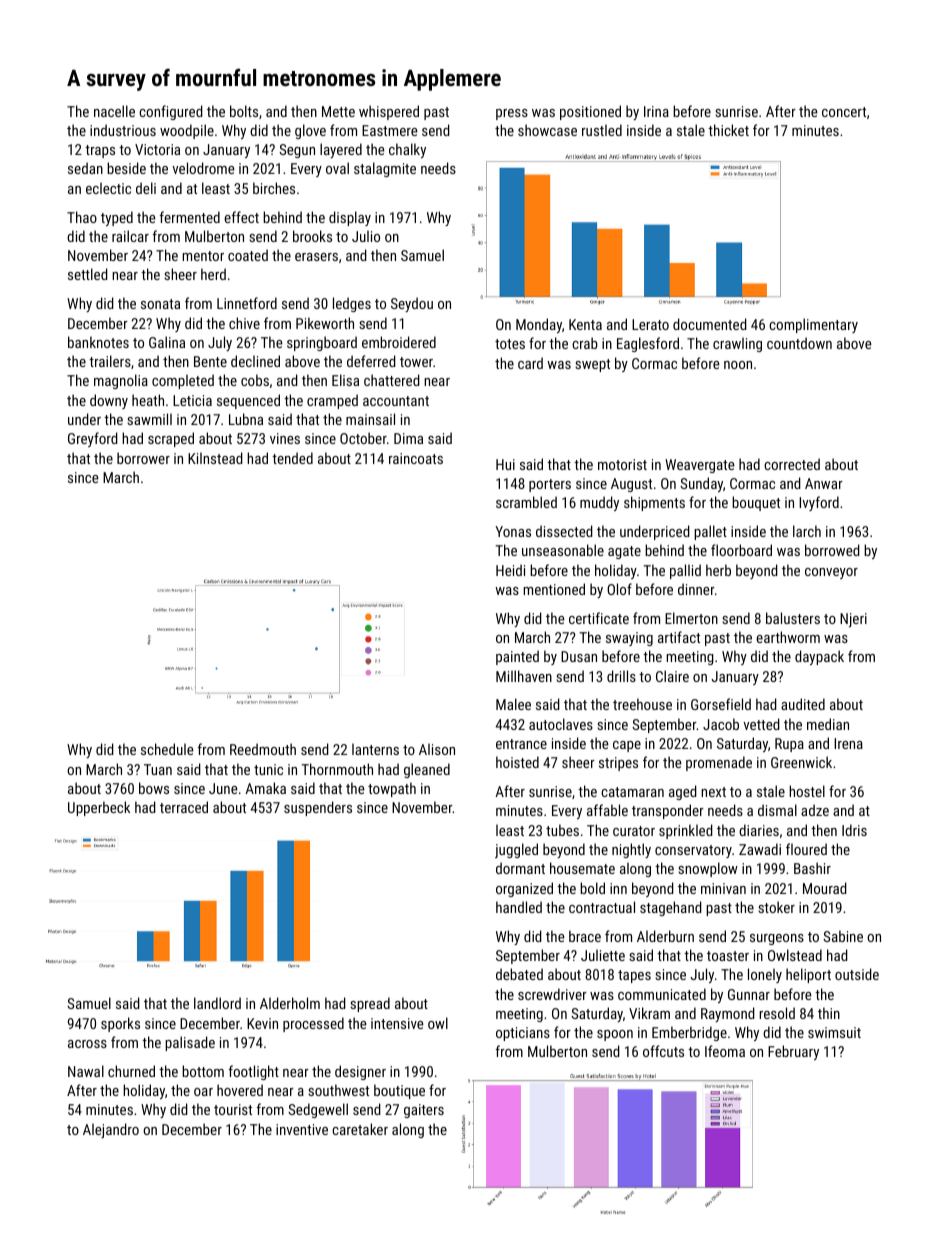  Describe the element at coordinates (215, 458) in the screenshot. I see `Kilnstead` at that location.
